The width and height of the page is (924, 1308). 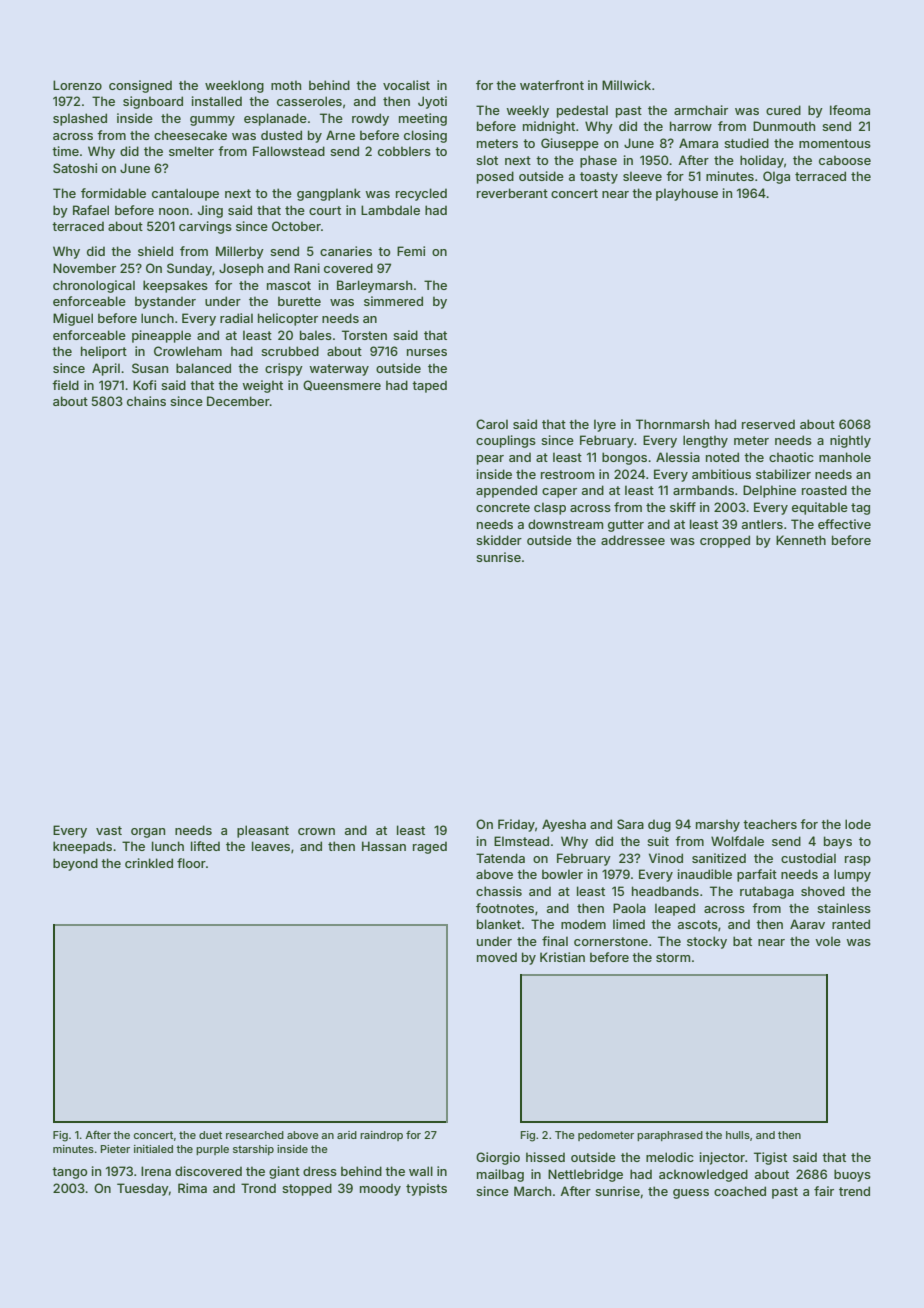 I want to click on Olga, so click(x=776, y=177).
